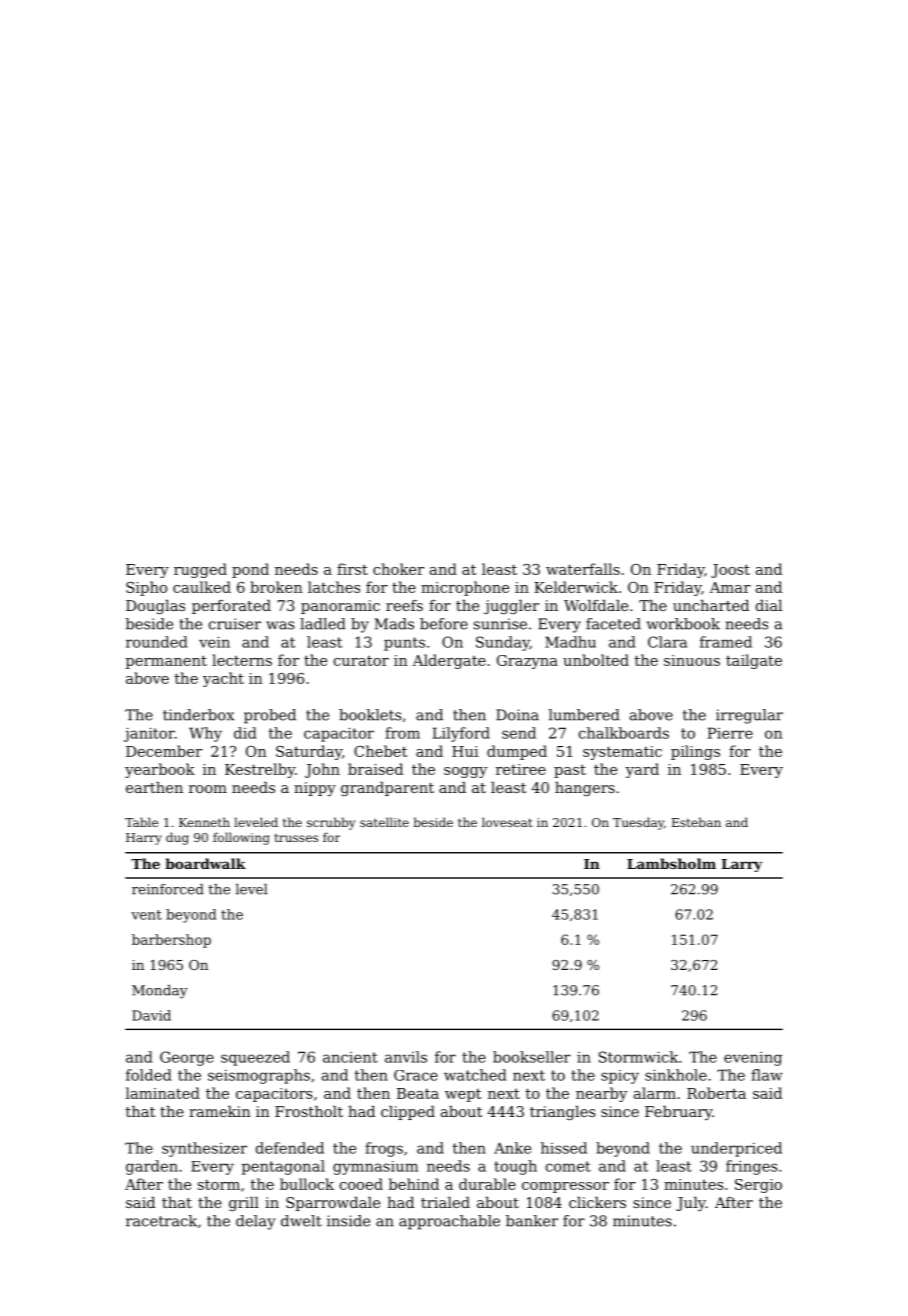  What do you see at coordinates (255, 1222) in the document?
I see `delay` at bounding box center [255, 1222].
